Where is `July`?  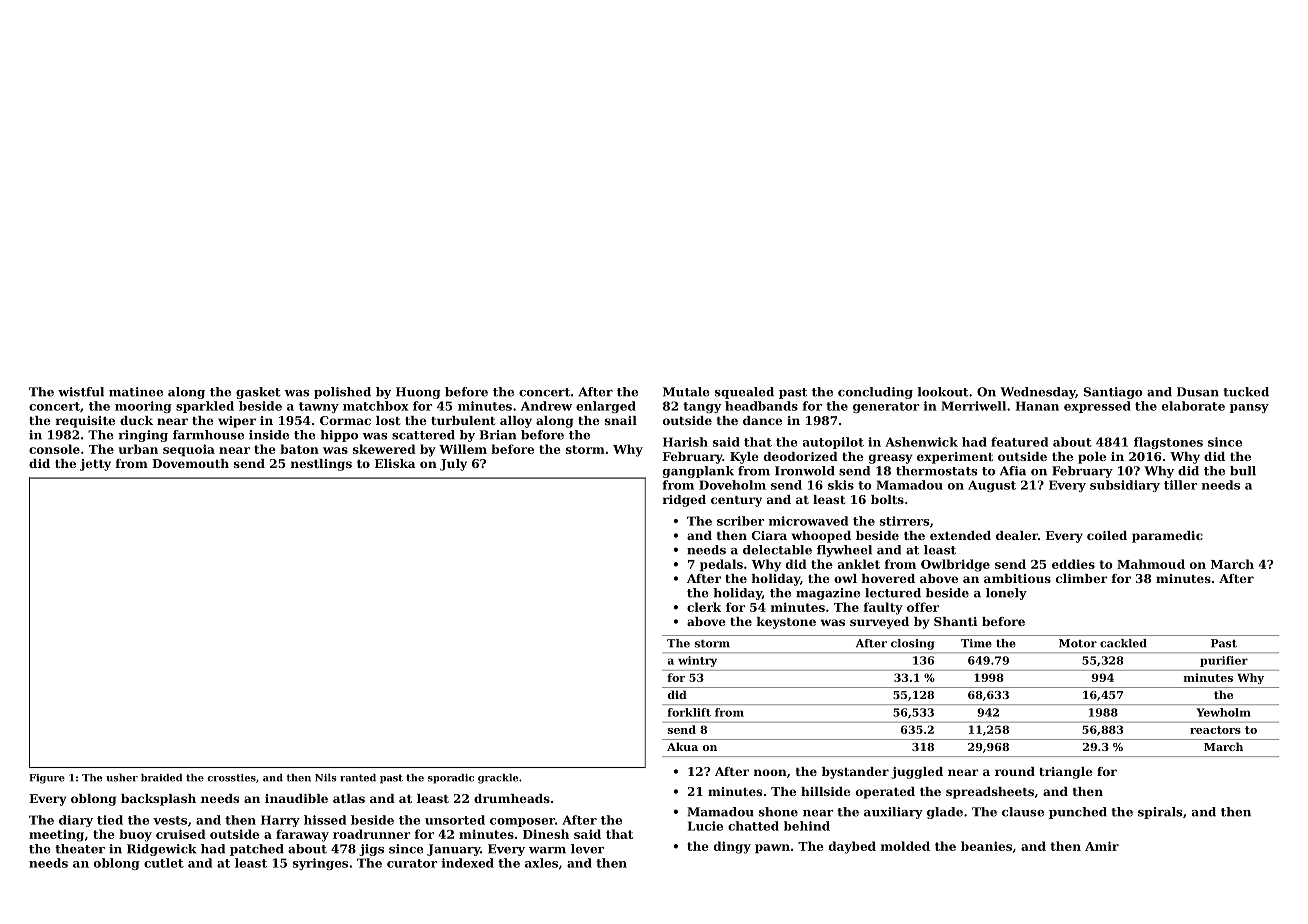 July is located at coordinates (453, 465).
